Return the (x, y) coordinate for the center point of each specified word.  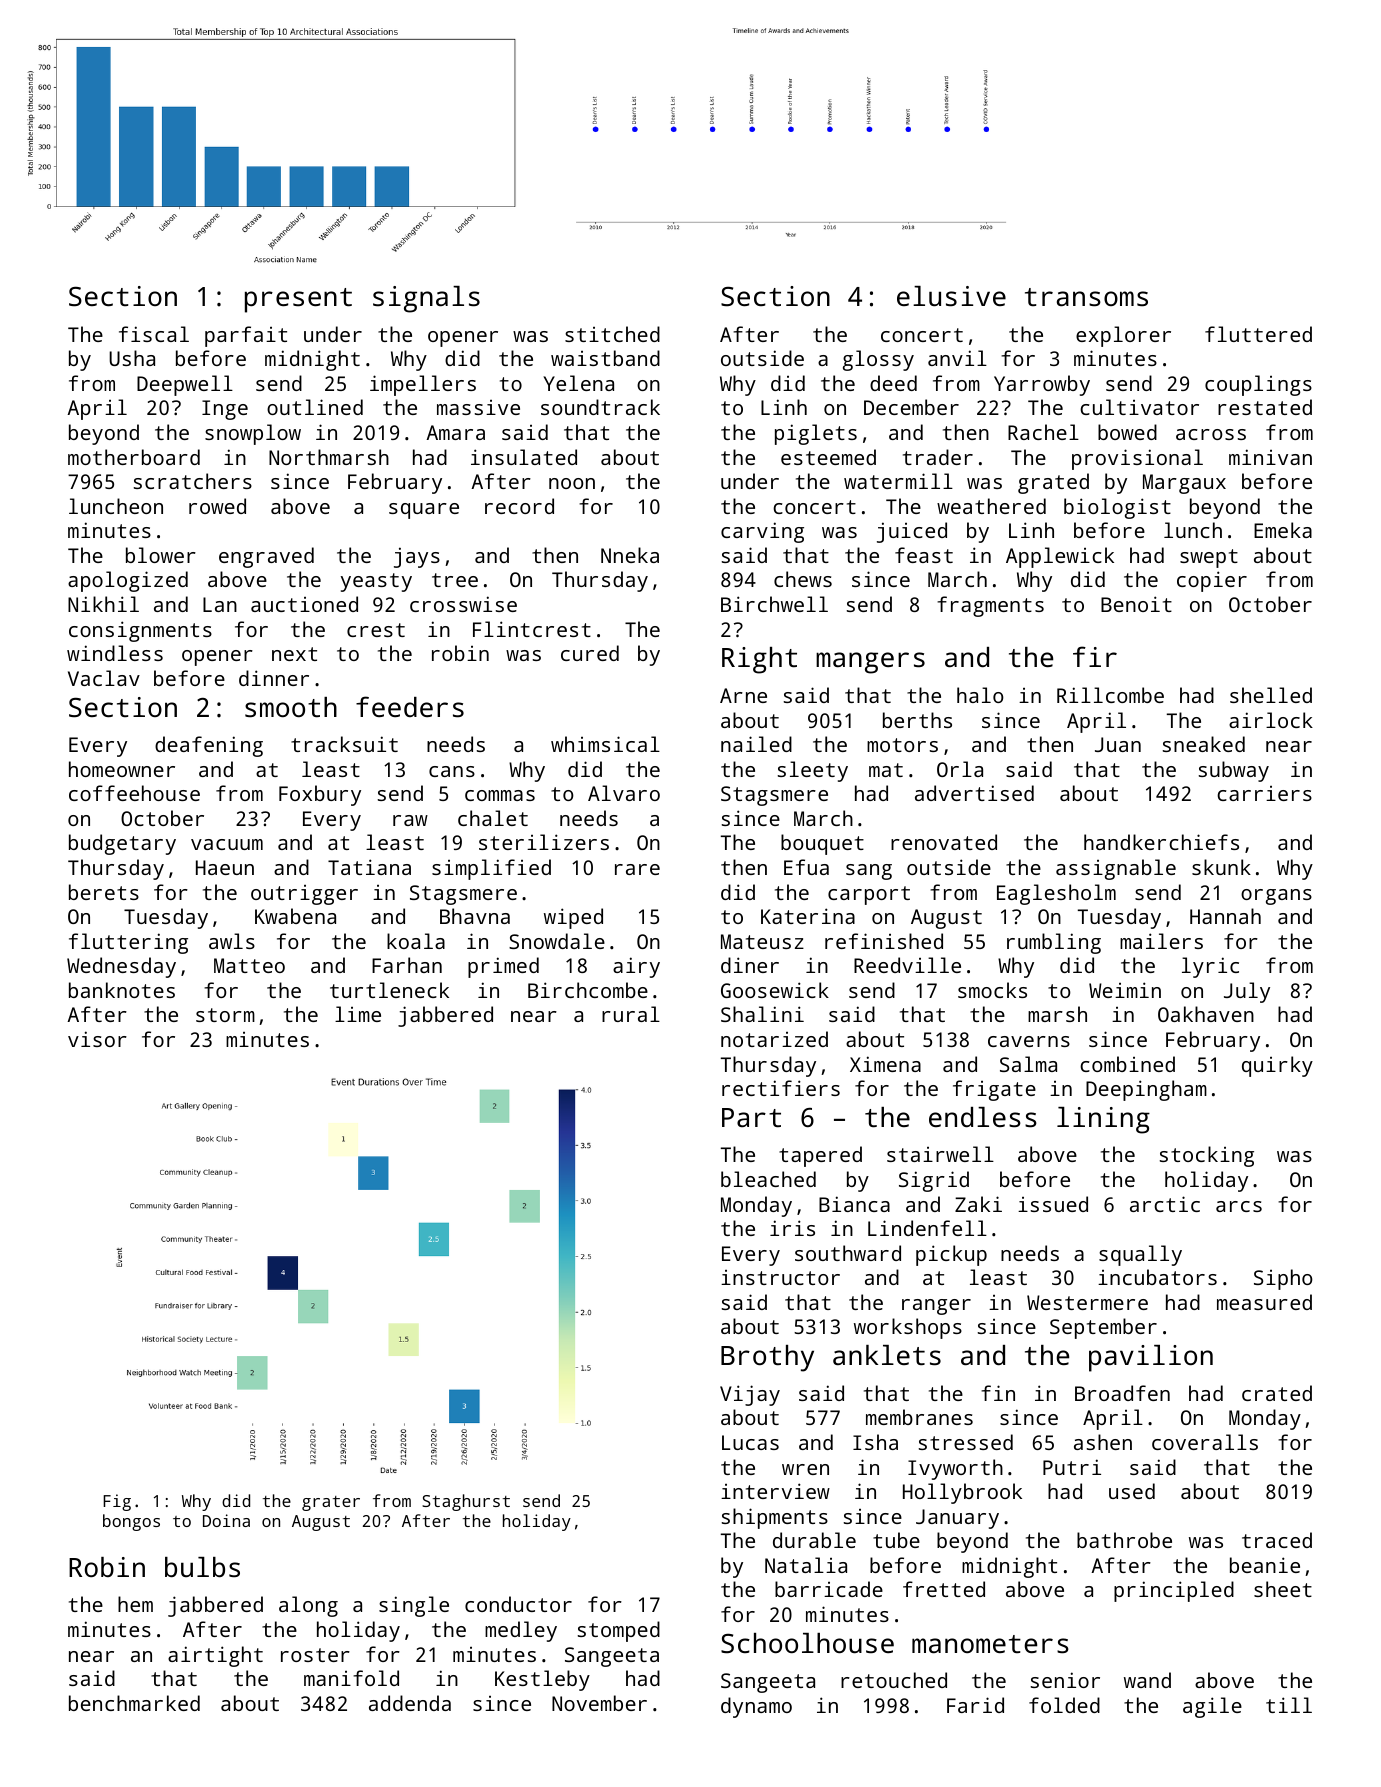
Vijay (750, 1395)
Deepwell (185, 385)
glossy (878, 360)
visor (97, 1039)
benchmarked (134, 1703)
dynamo (756, 1707)
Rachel (1043, 432)
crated (1277, 1393)
